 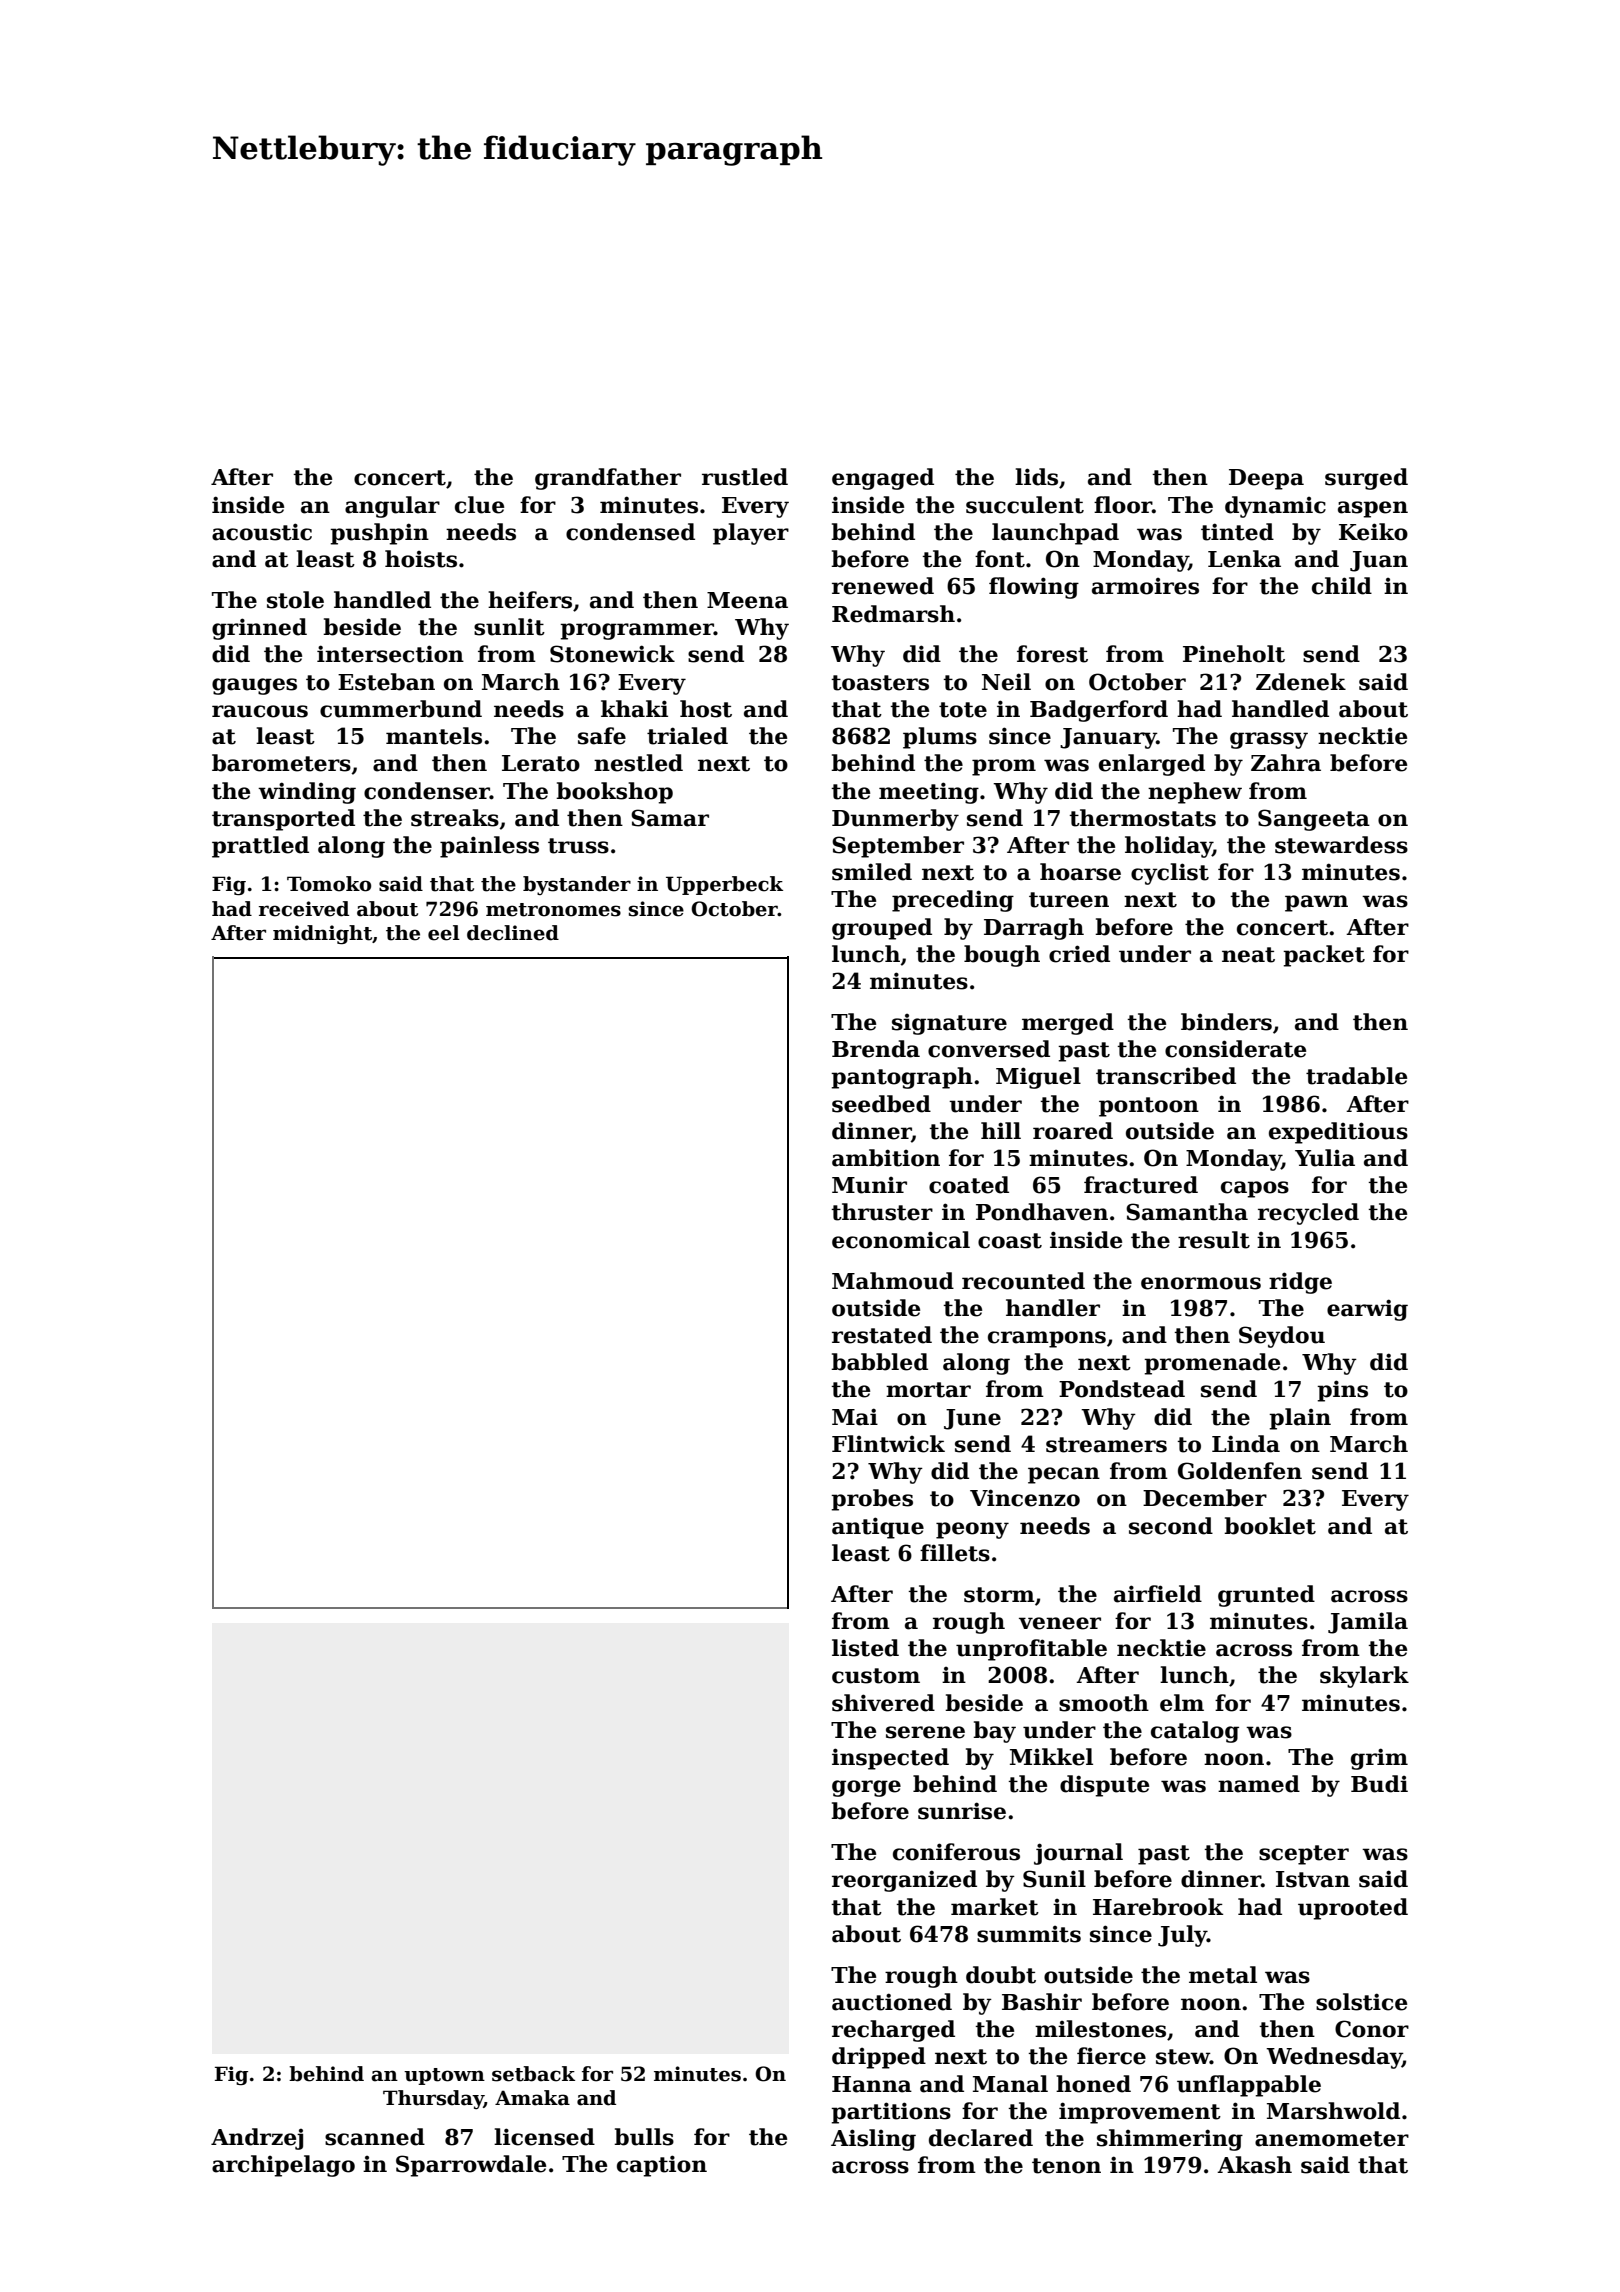 I want to click on Andrzej, so click(x=257, y=2139).
